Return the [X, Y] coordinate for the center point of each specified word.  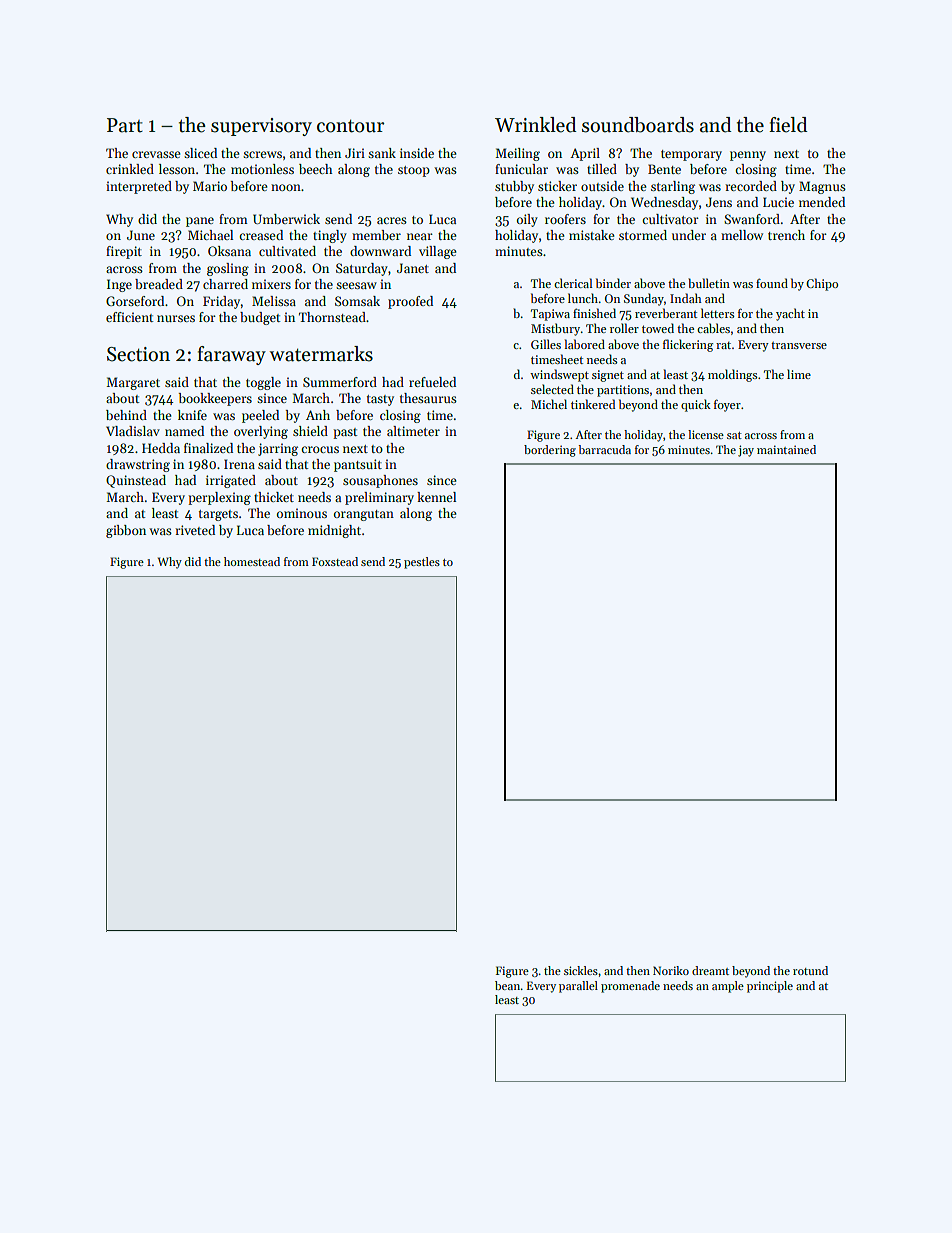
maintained [786, 449]
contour [350, 126]
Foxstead [335, 561]
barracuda [604, 449]
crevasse [156, 154]
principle [770, 987]
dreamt [710, 970]
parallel [578, 987]
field [788, 125]
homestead [252, 561]
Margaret [133, 383]
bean [508, 985]
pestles [422, 563]
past [345, 433]
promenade [630, 987]
